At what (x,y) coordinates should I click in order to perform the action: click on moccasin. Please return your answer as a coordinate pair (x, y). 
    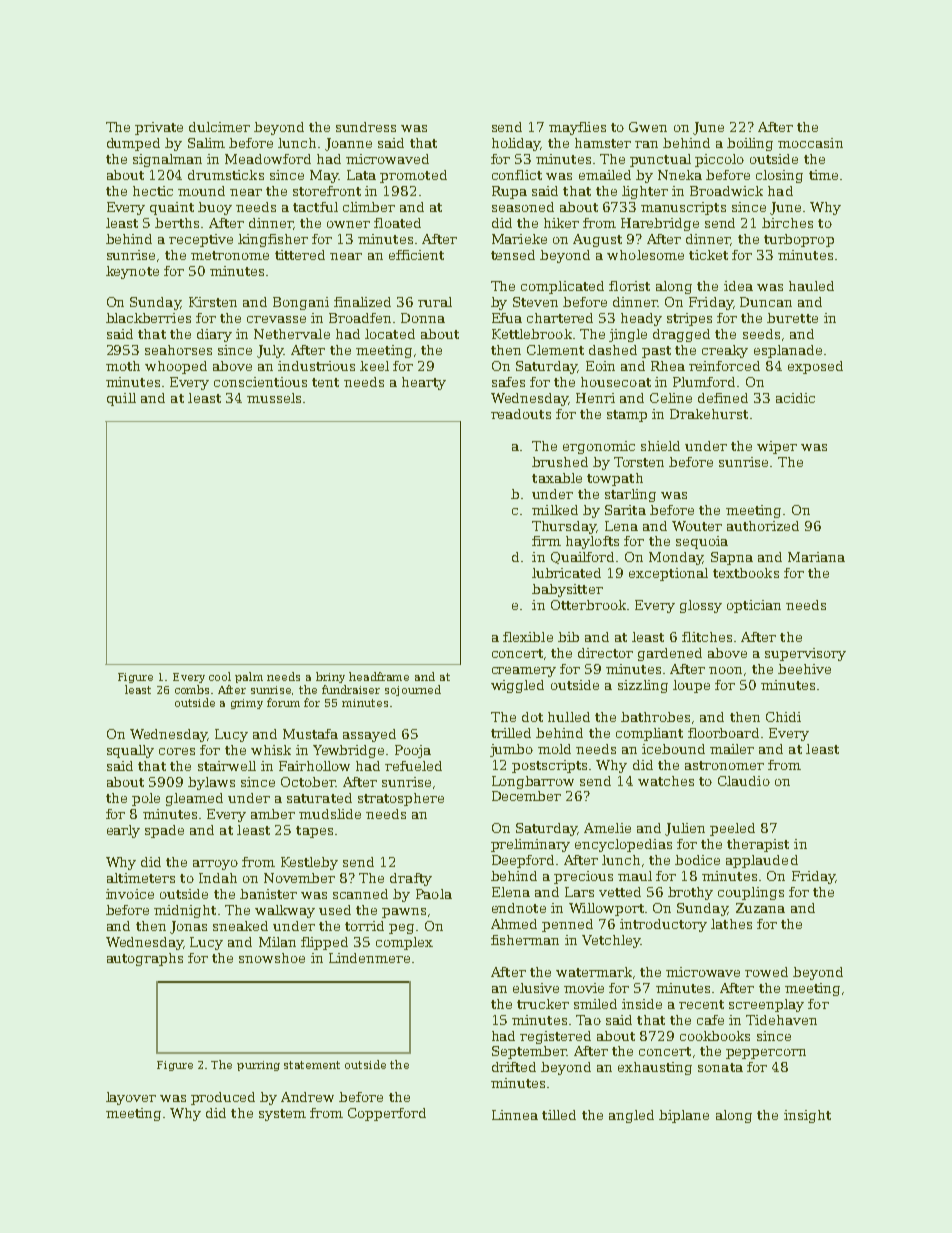
    Looking at the image, I should click on (810, 143).
